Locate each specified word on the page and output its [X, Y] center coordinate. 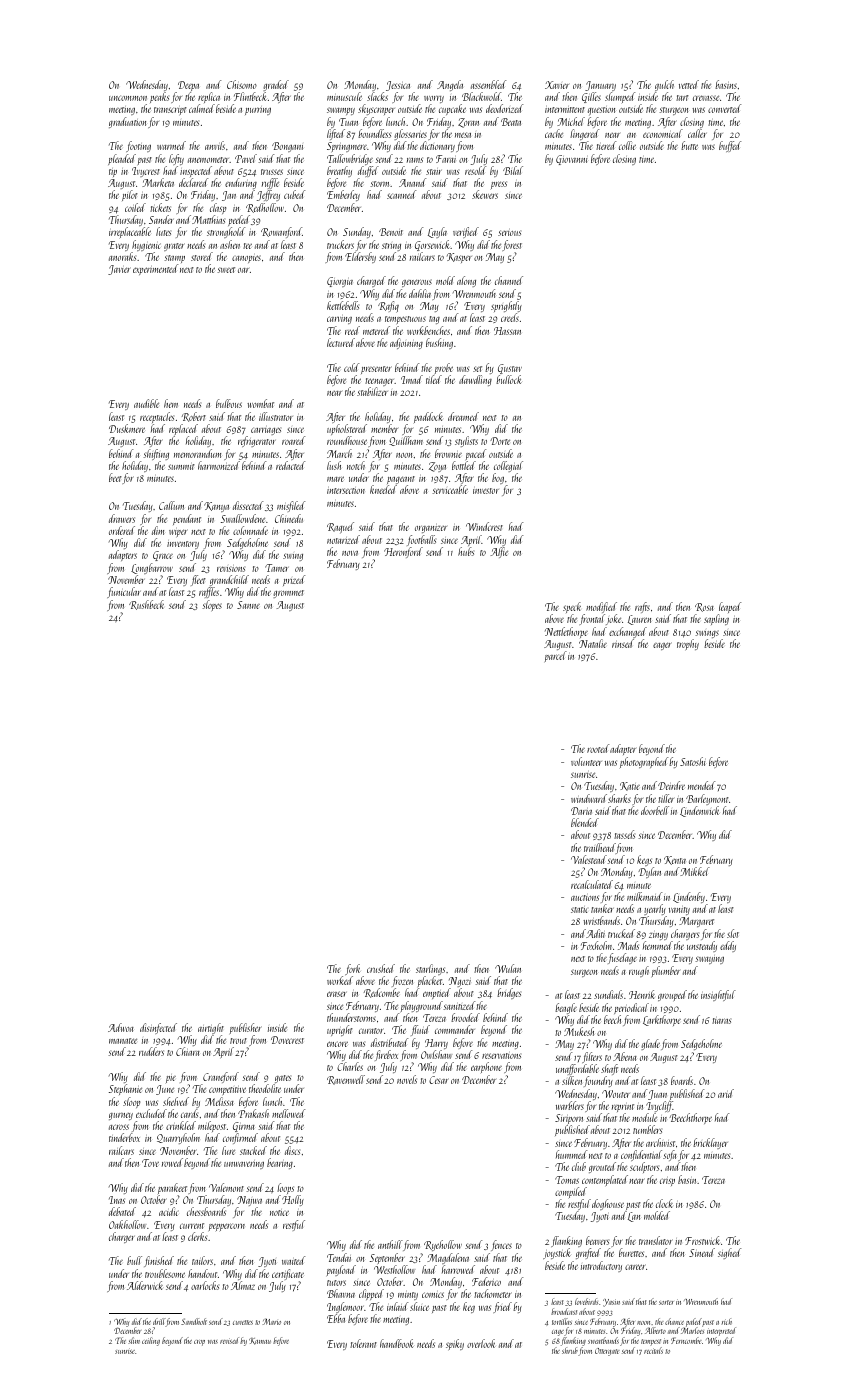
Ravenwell [346, 1080]
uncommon [128, 98]
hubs [466, 551]
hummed [571, 1154]
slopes [212, 605]
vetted [689, 84]
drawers [122, 518]
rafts [642, 607]
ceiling [151, 1341]
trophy [688, 644]
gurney [121, 1116]
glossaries [410, 134]
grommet [288, 594]
